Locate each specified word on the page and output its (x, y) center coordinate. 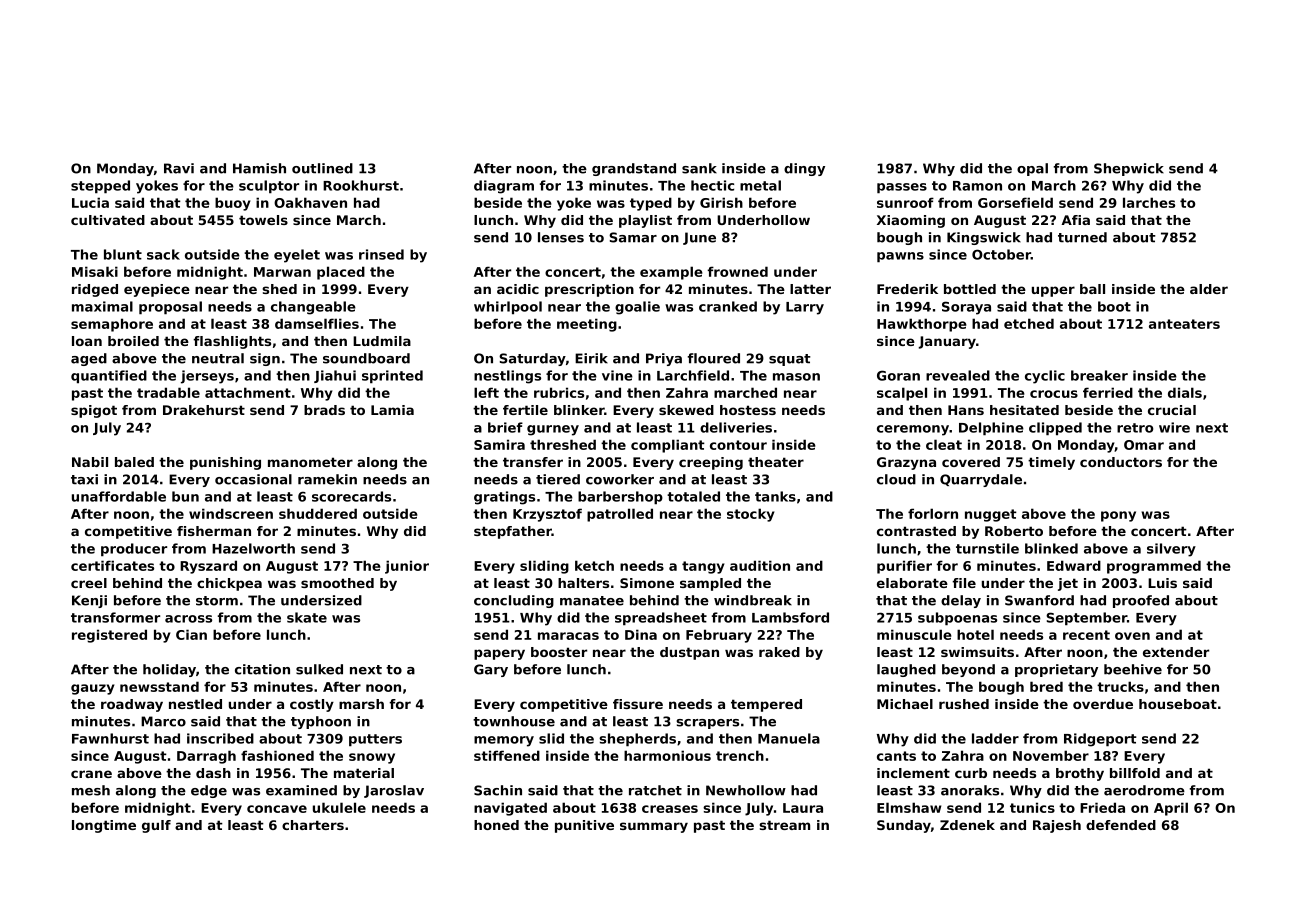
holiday (169, 670)
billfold (1135, 773)
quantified (109, 376)
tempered (766, 705)
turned (1082, 237)
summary (654, 827)
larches (1149, 202)
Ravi (179, 168)
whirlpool (508, 307)
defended (1121, 825)
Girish (721, 202)
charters (313, 825)
